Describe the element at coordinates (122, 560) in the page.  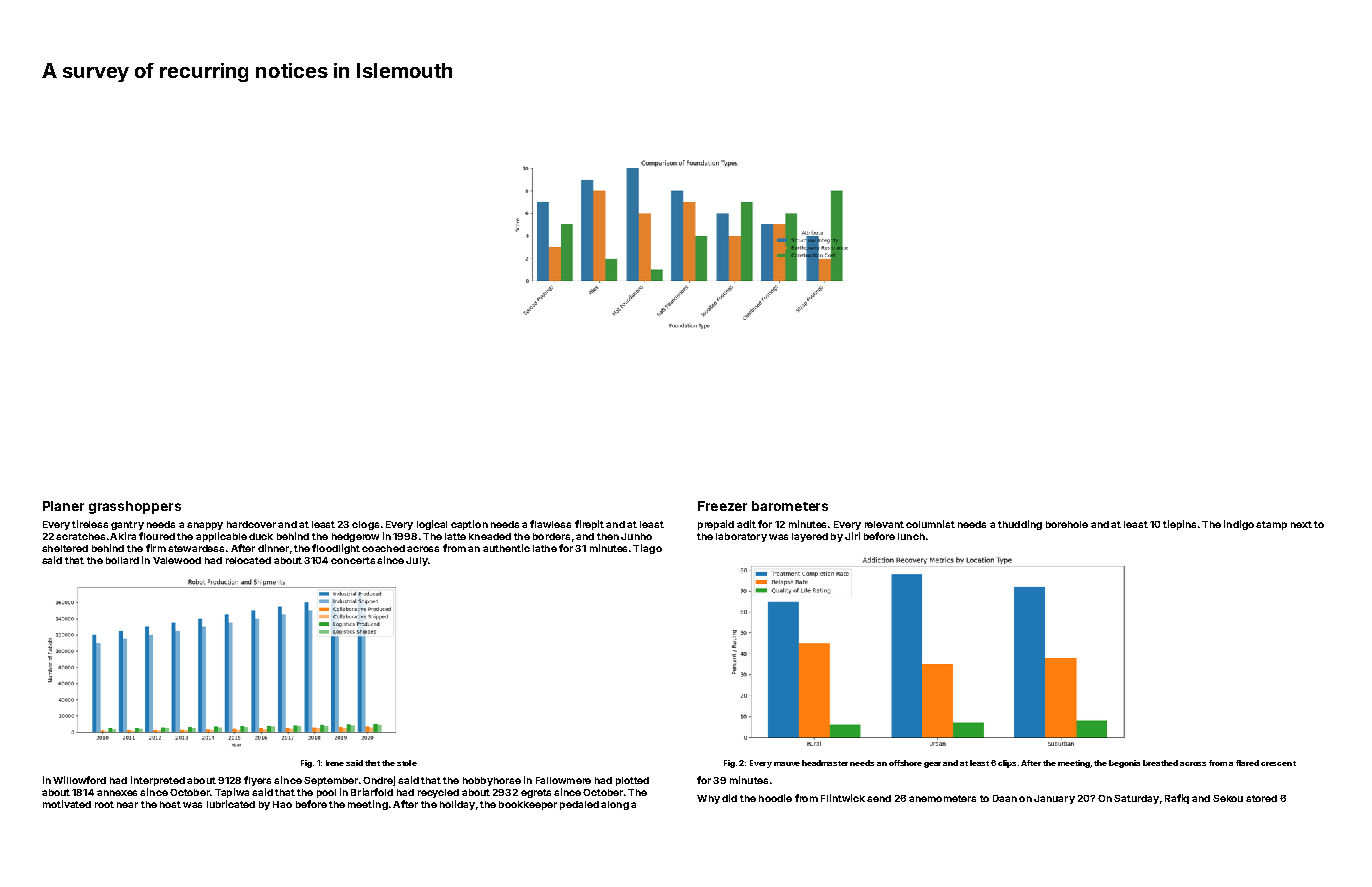
I see `bollard` at that location.
